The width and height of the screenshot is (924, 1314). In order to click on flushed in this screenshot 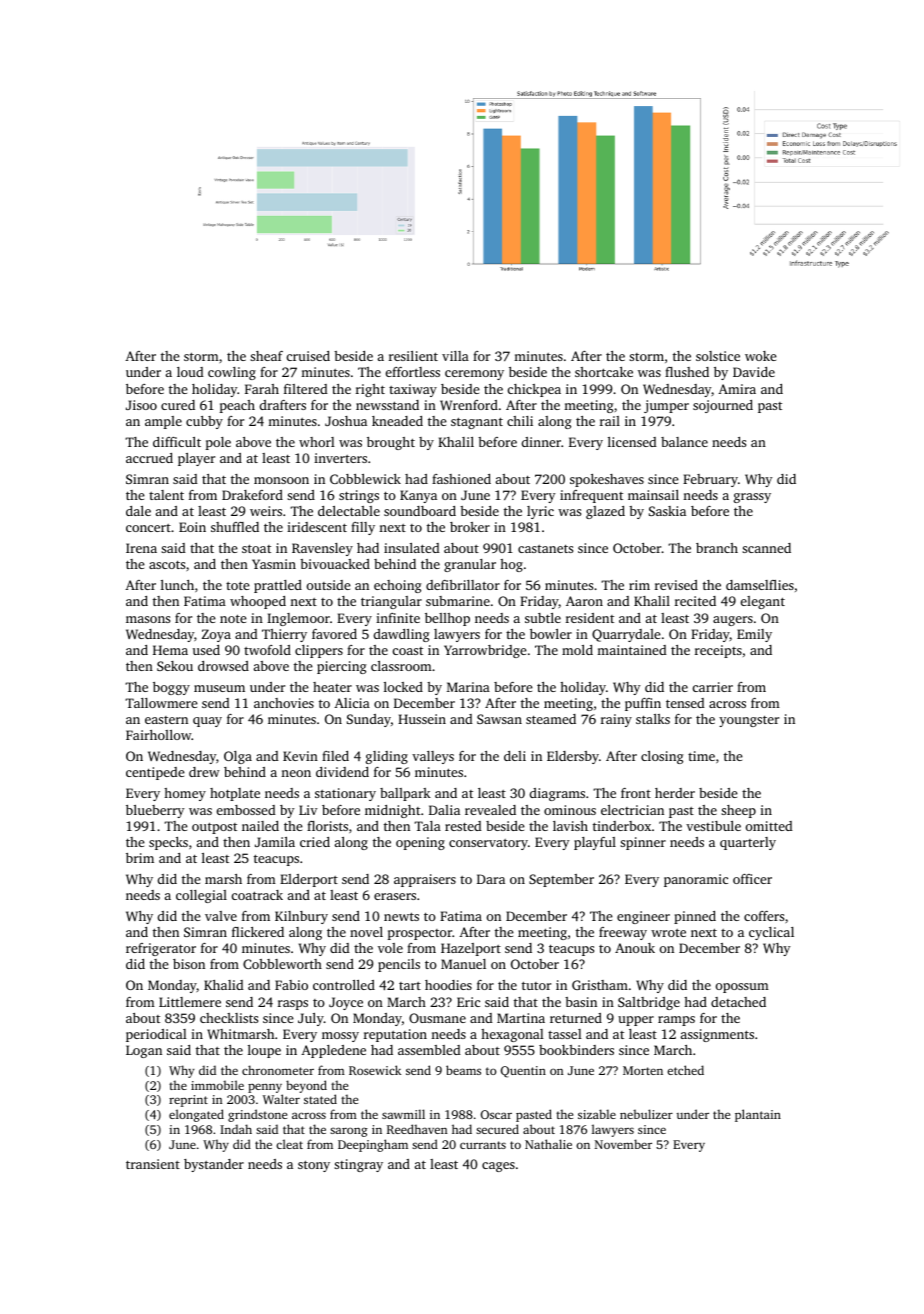, I will do `click(687, 372)`.
